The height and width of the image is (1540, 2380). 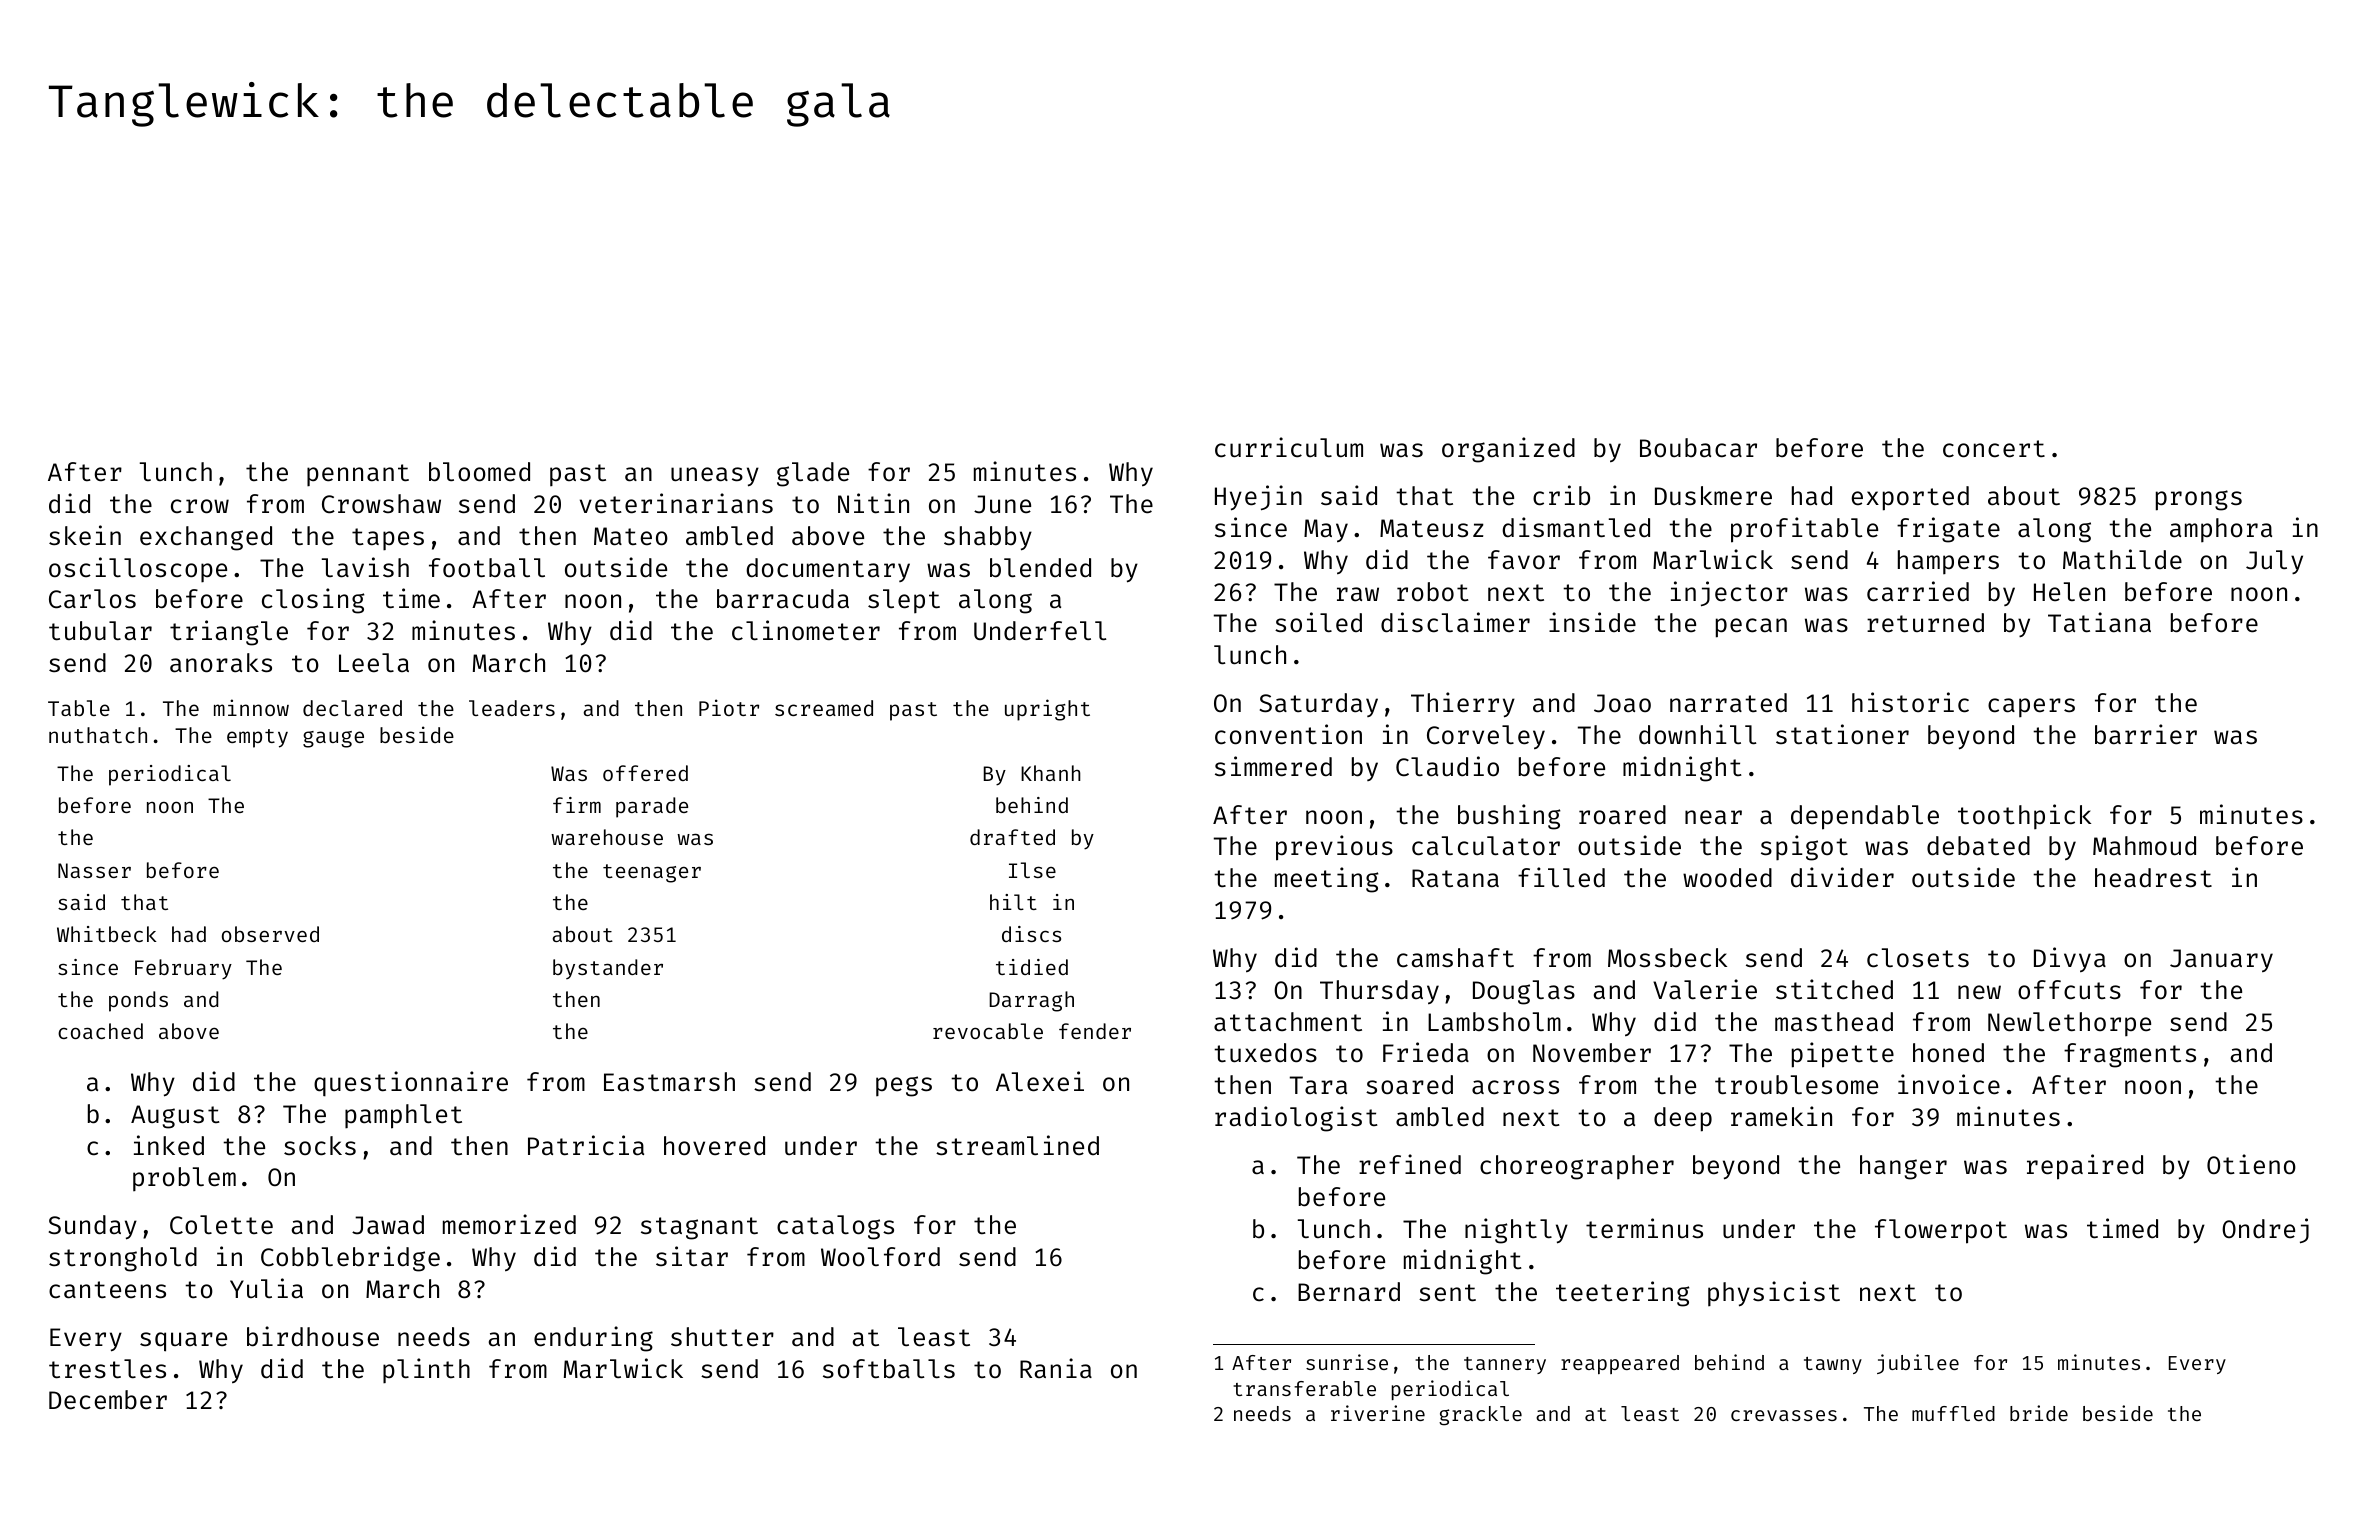 What do you see at coordinates (374, 663) in the image?
I see `Leela` at bounding box center [374, 663].
